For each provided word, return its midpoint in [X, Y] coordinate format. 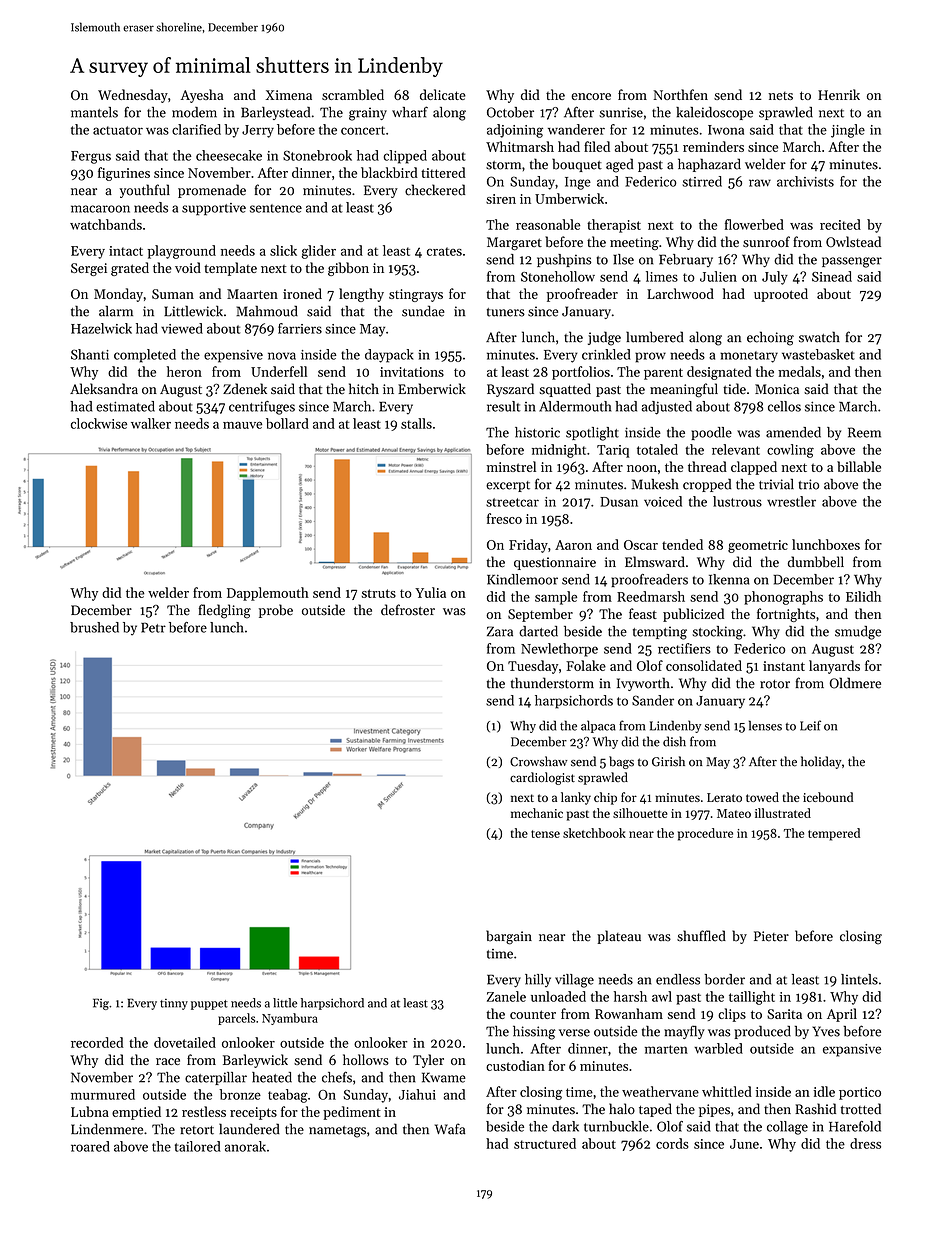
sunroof [766, 241]
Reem [864, 432]
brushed [94, 627]
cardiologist [542, 778]
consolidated [704, 665]
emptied [136, 1113]
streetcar [512, 502]
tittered [443, 172]
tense [545, 834]
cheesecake [229, 155]
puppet [209, 1005]
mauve [242, 425]
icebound [828, 797]
